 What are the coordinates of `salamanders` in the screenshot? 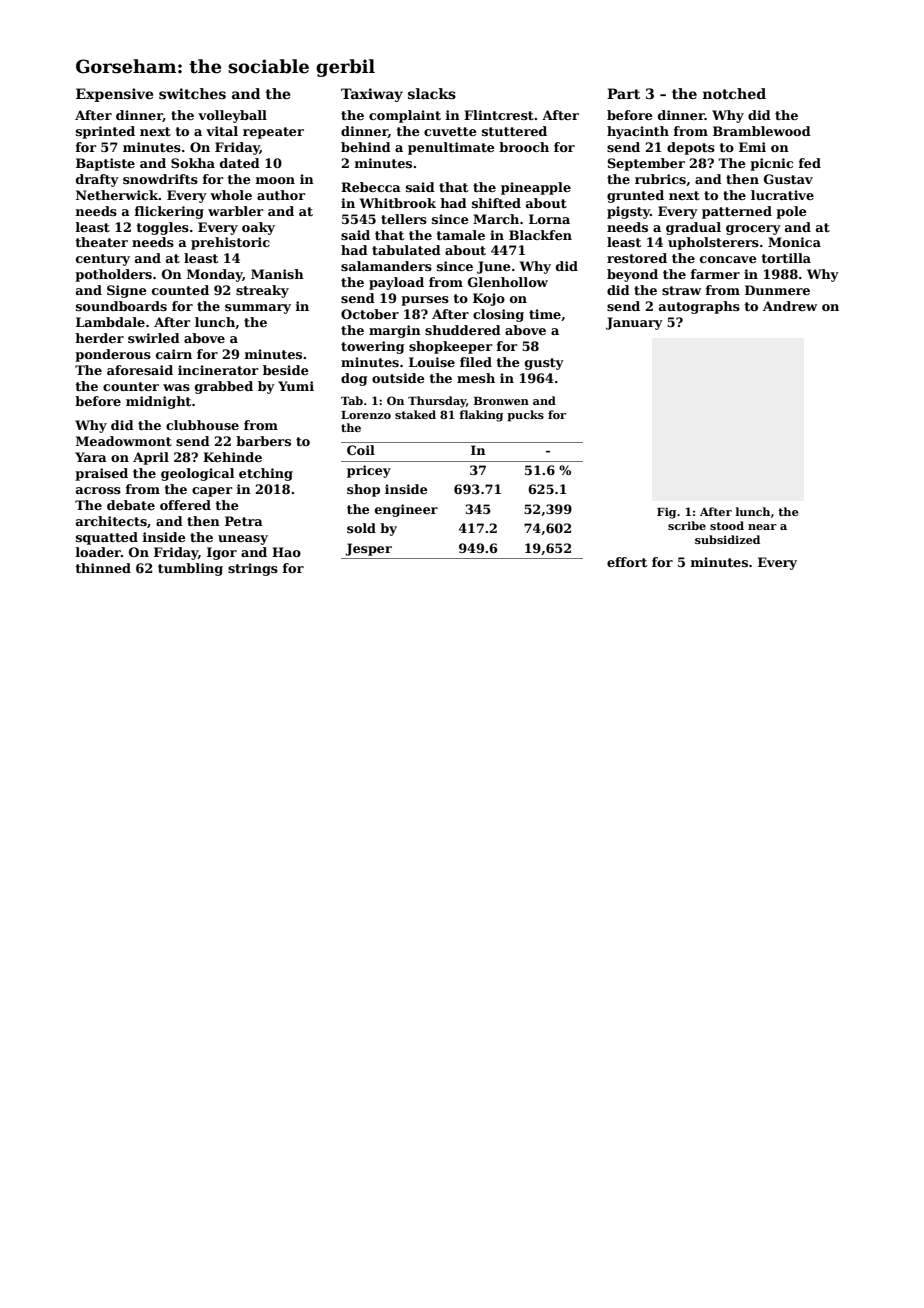 It's located at (386, 266).
